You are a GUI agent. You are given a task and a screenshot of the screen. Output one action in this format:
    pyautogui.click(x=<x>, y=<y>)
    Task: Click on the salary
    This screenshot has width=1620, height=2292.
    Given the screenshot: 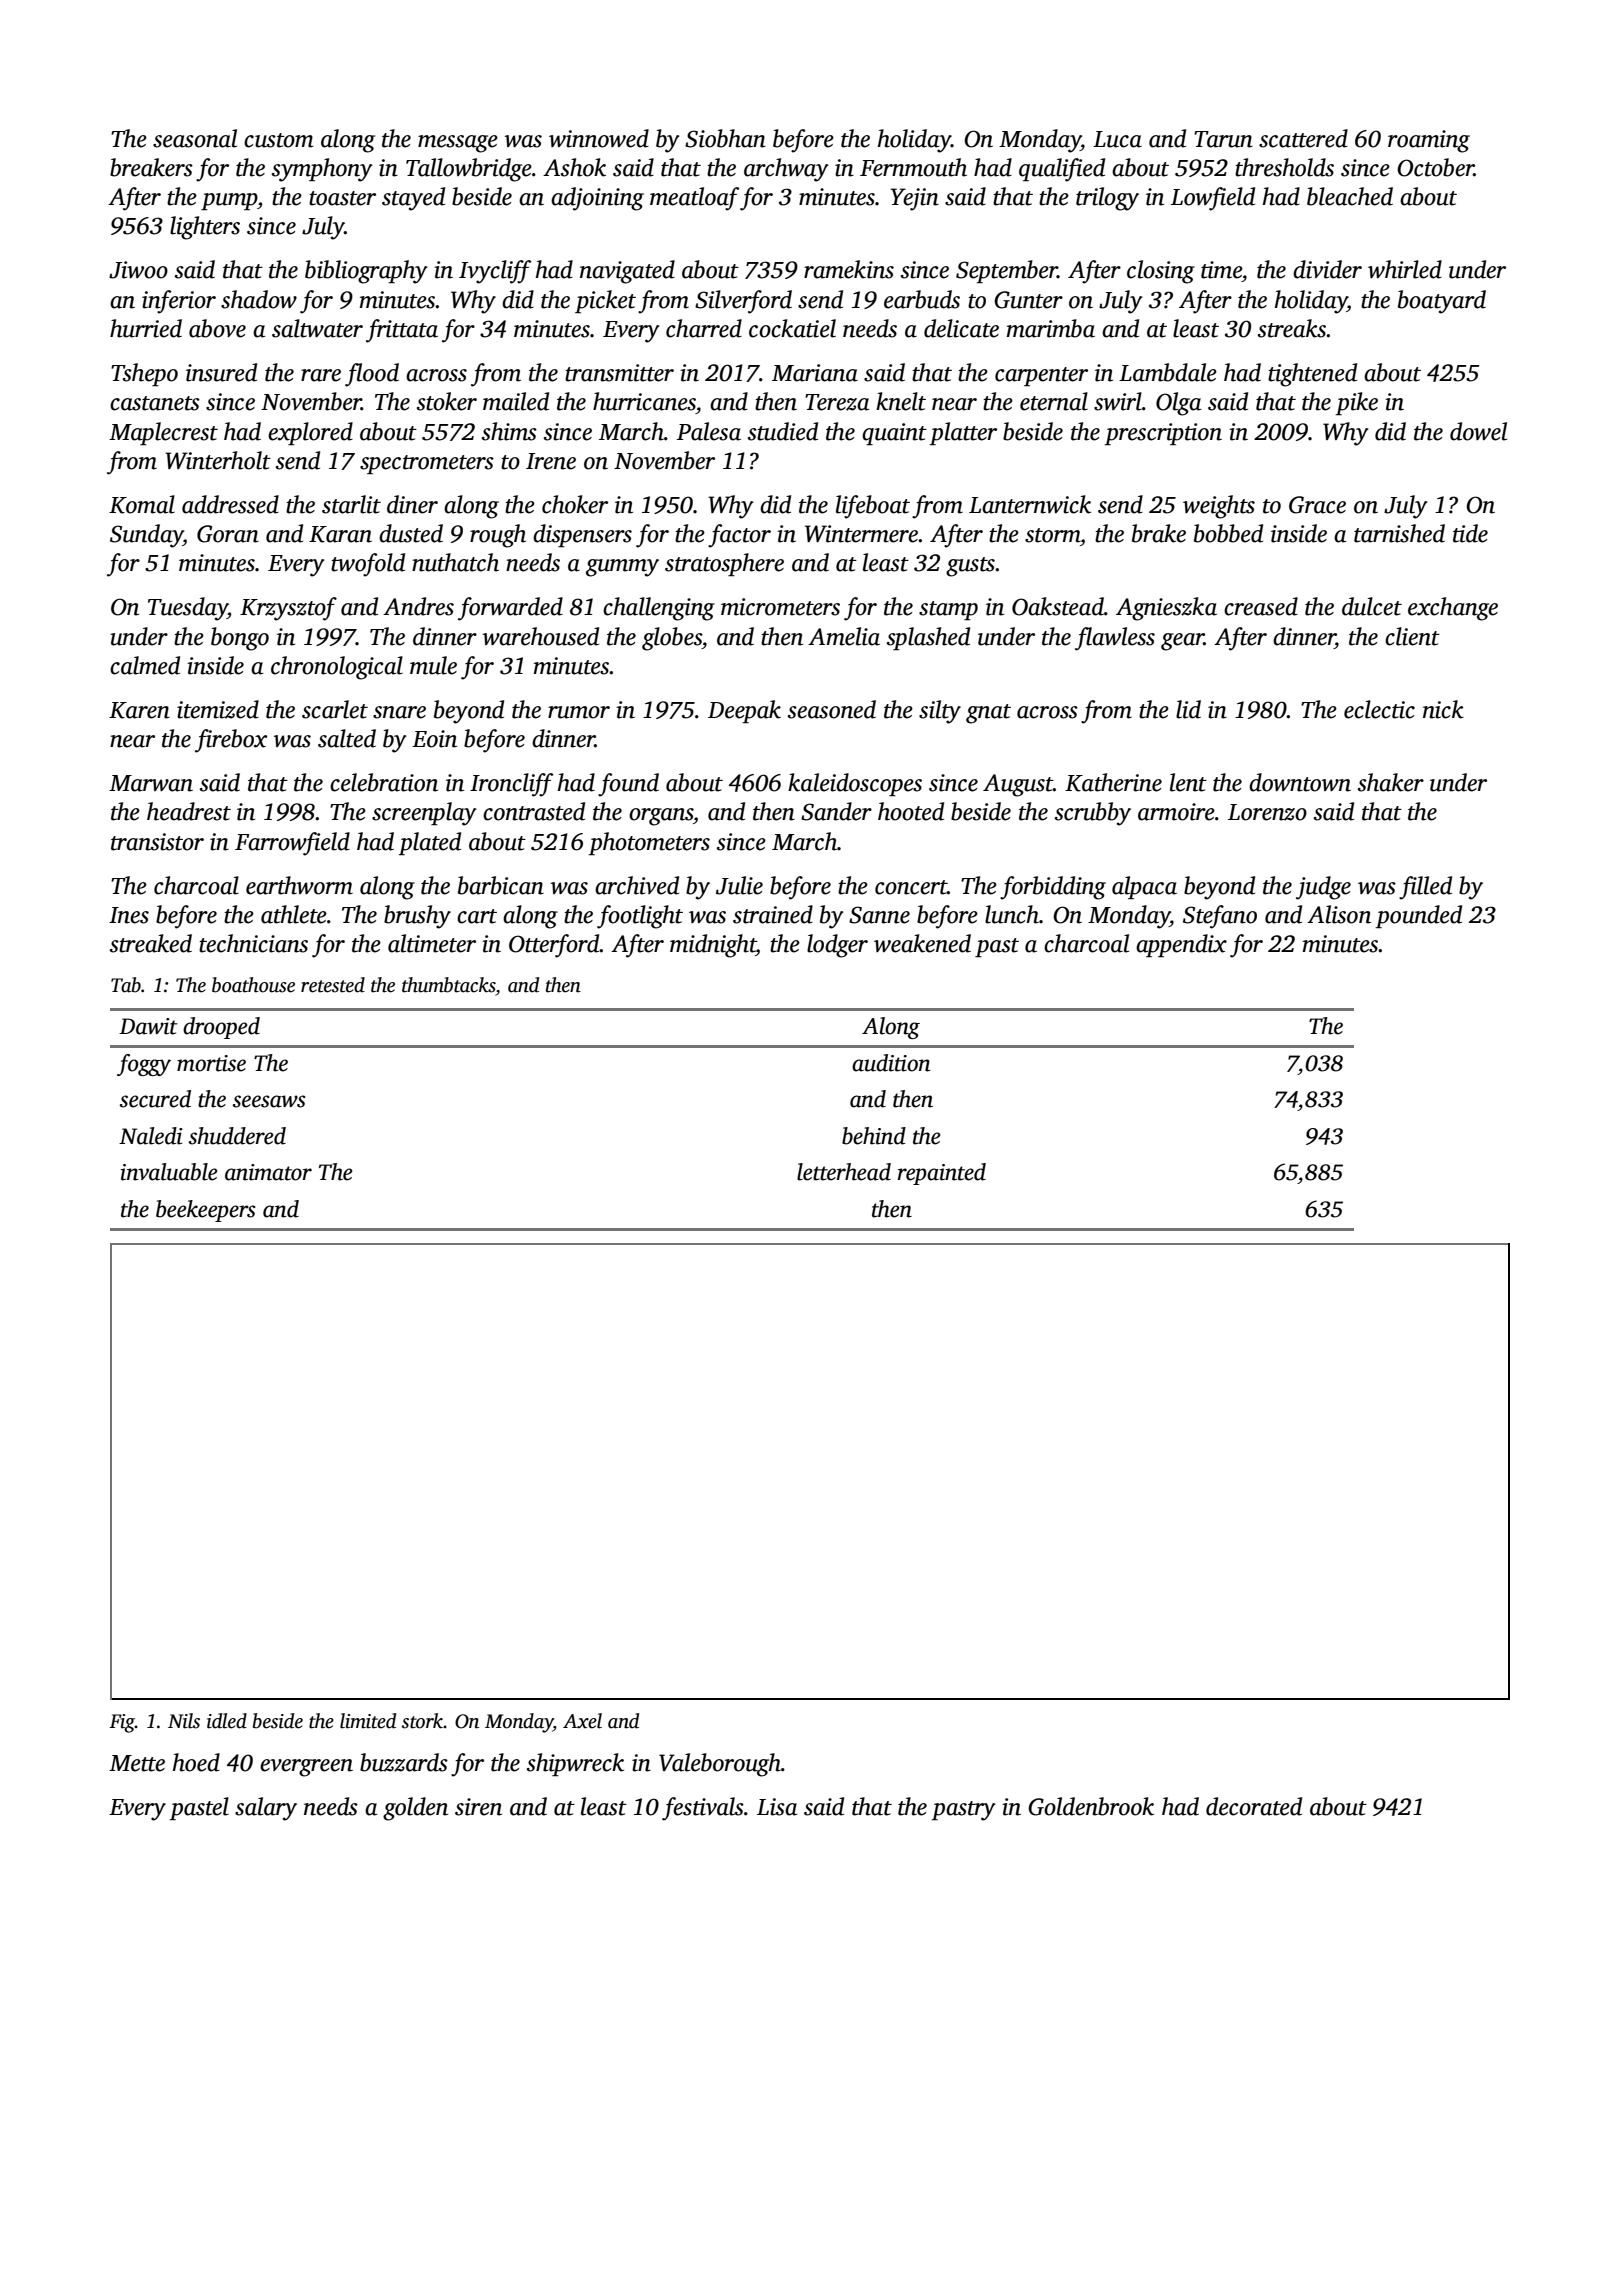 What is the action you would take?
    pyautogui.click(x=266, y=1809)
